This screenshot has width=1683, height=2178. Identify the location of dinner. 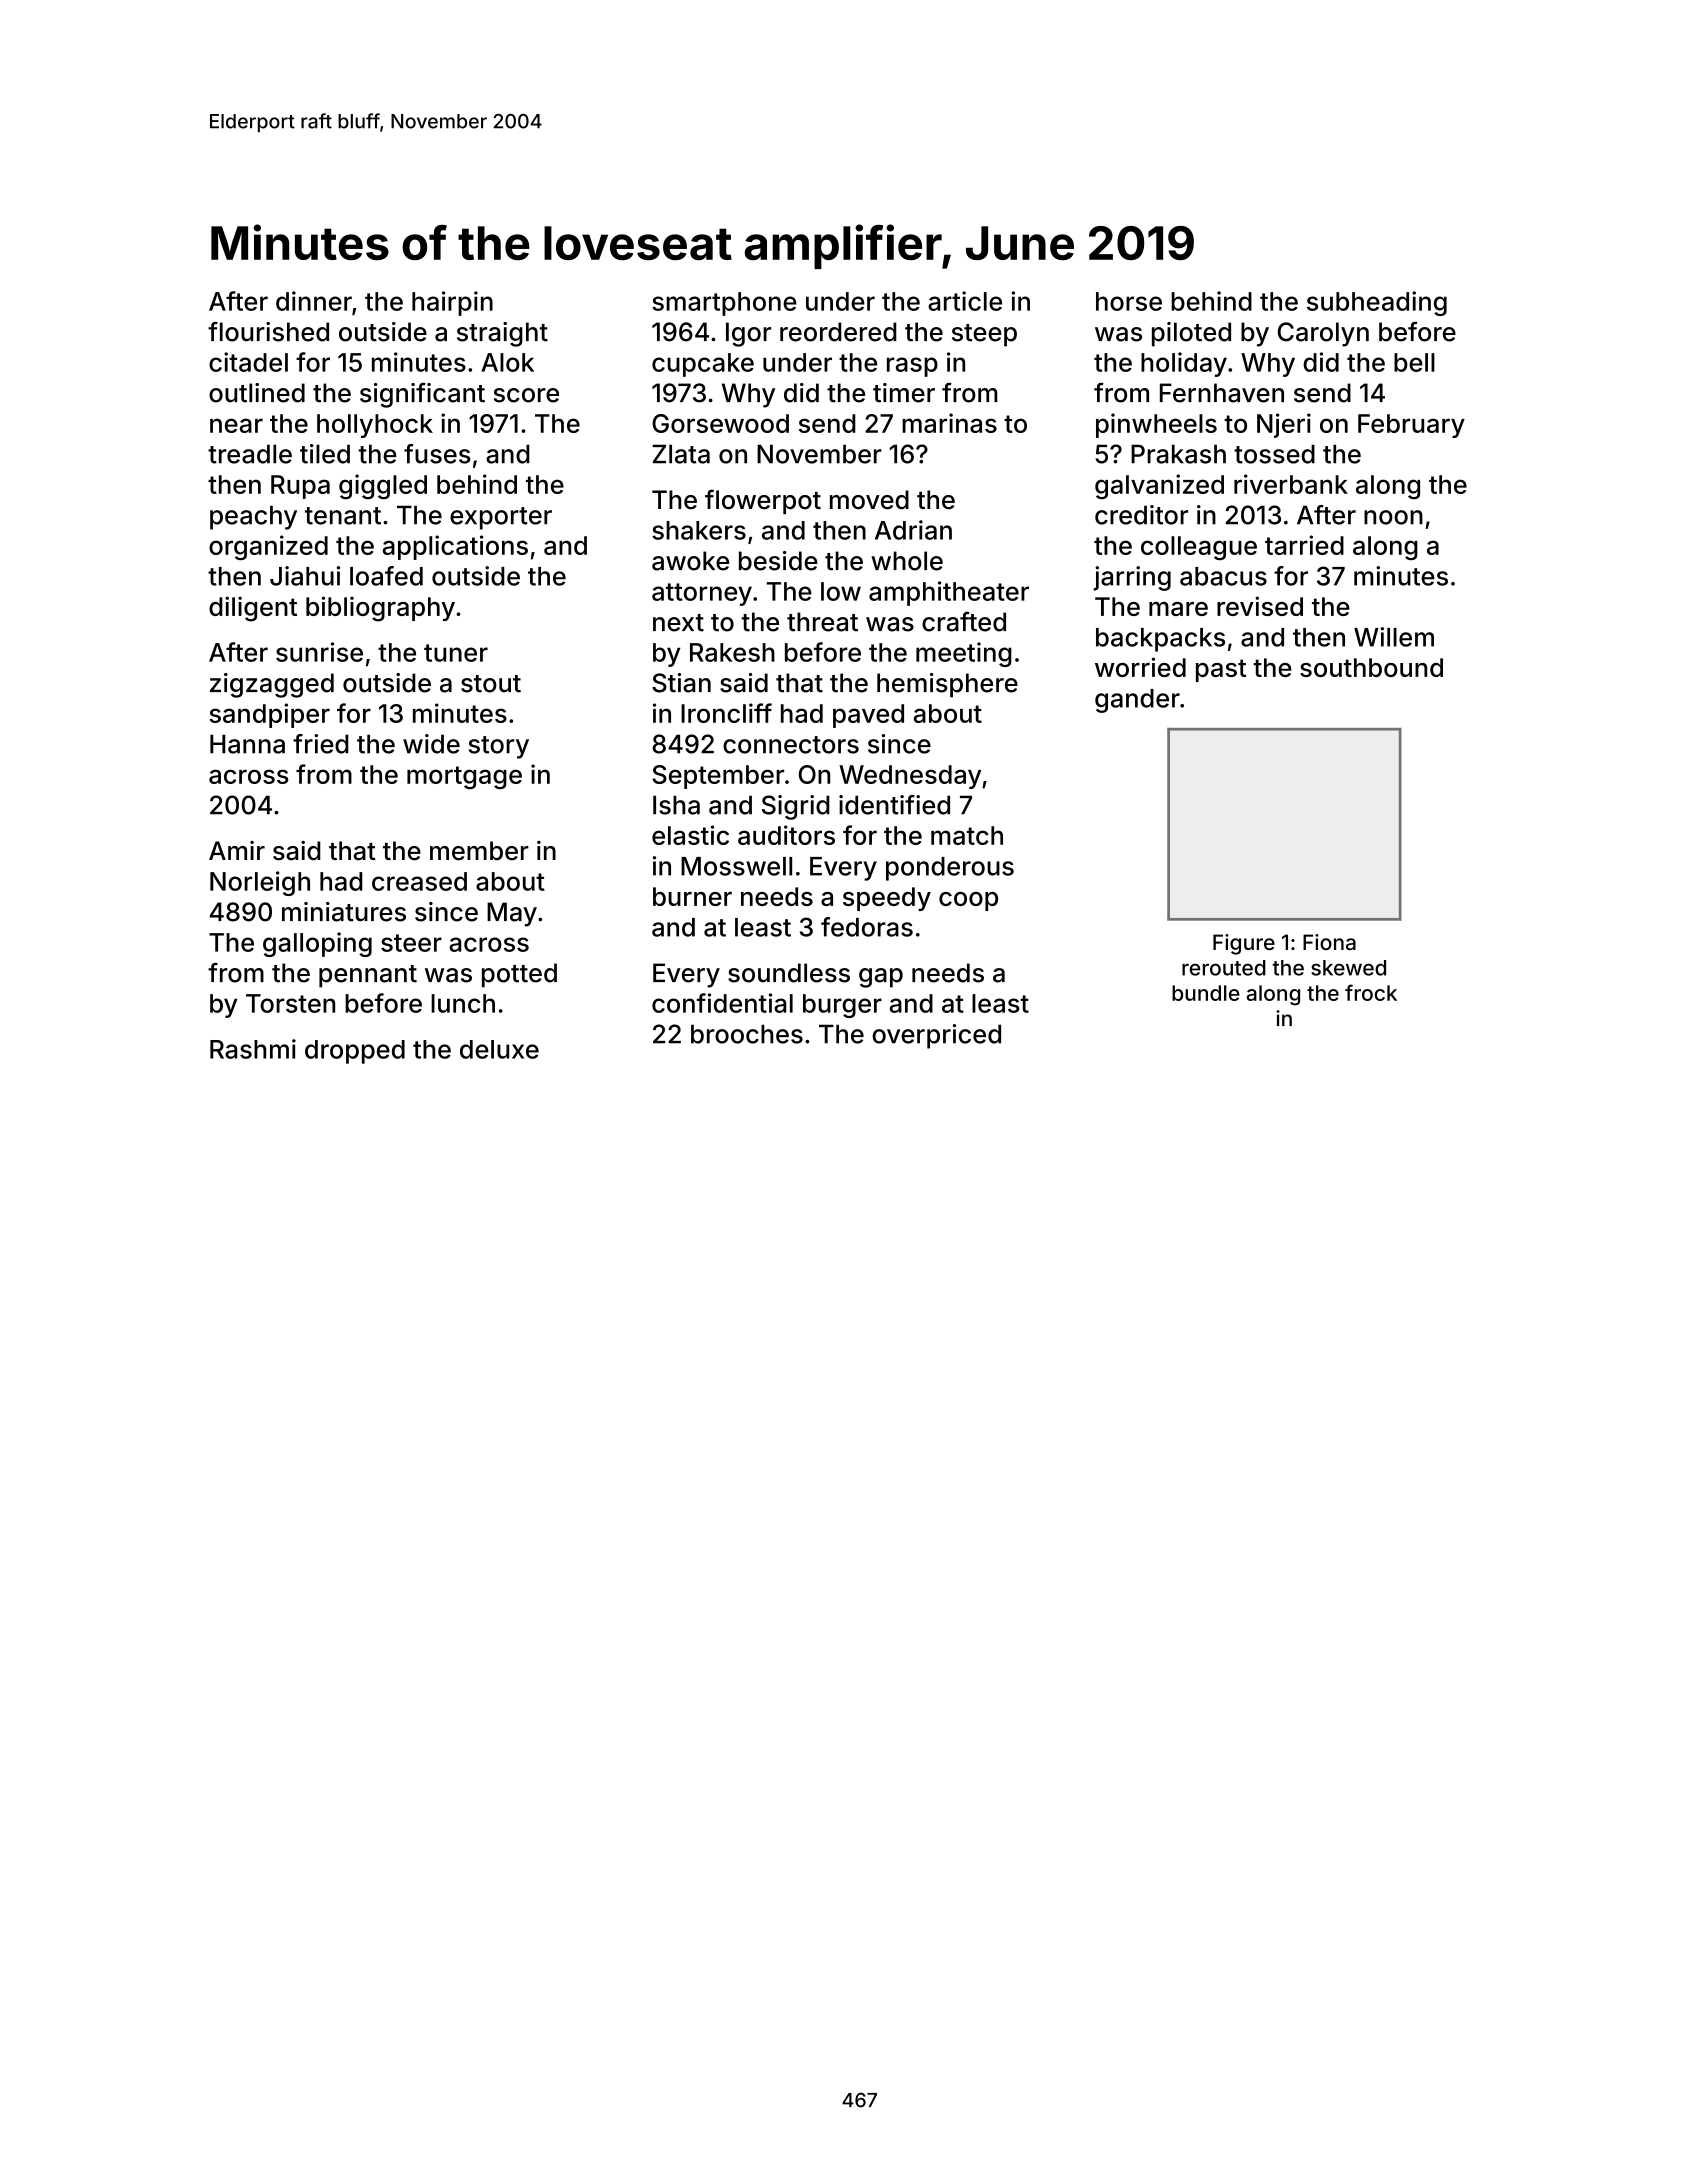
(314, 301).
